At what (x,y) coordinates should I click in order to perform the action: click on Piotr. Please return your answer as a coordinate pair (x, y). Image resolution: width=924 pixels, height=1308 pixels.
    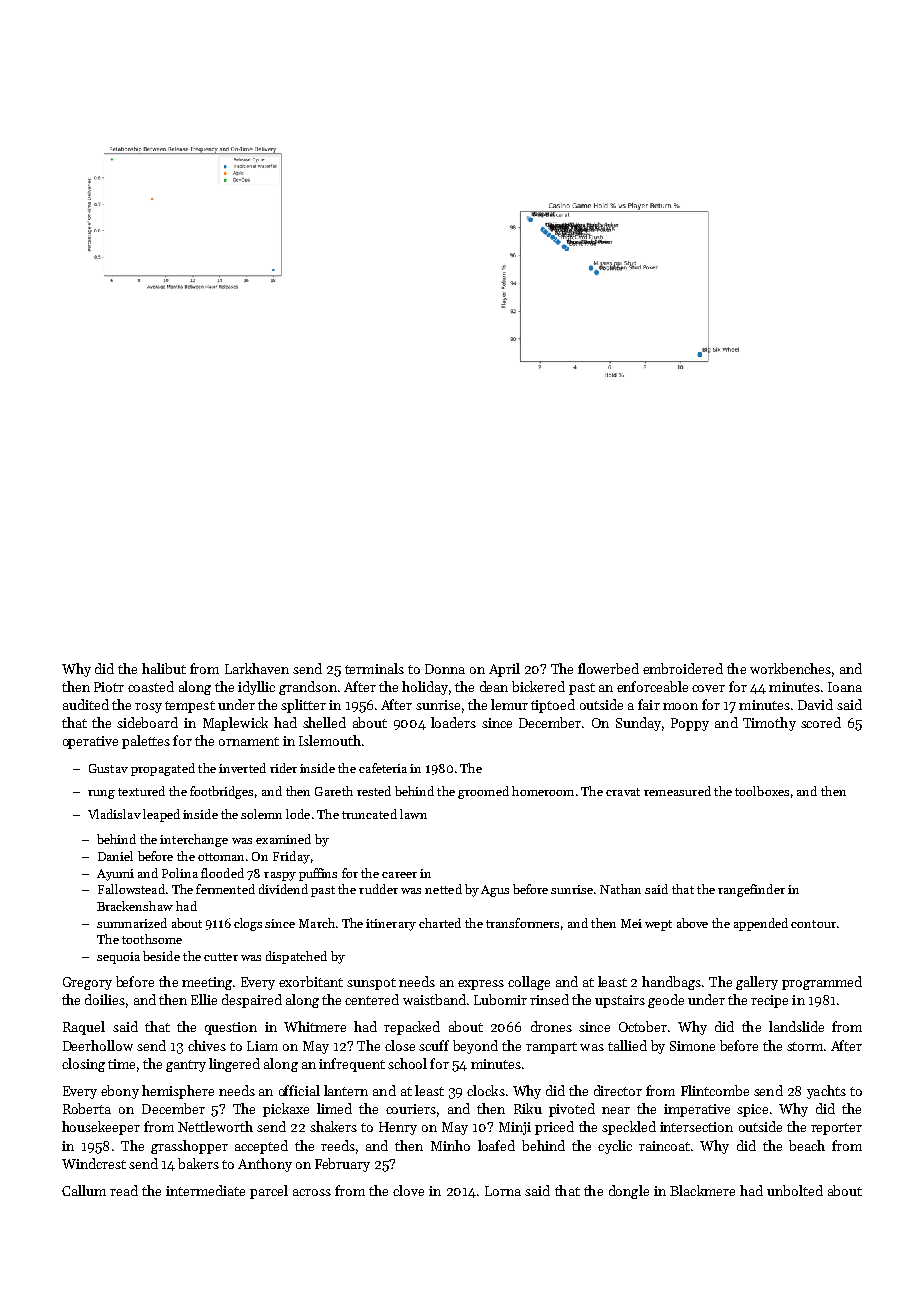
    Looking at the image, I should click on (109, 687).
